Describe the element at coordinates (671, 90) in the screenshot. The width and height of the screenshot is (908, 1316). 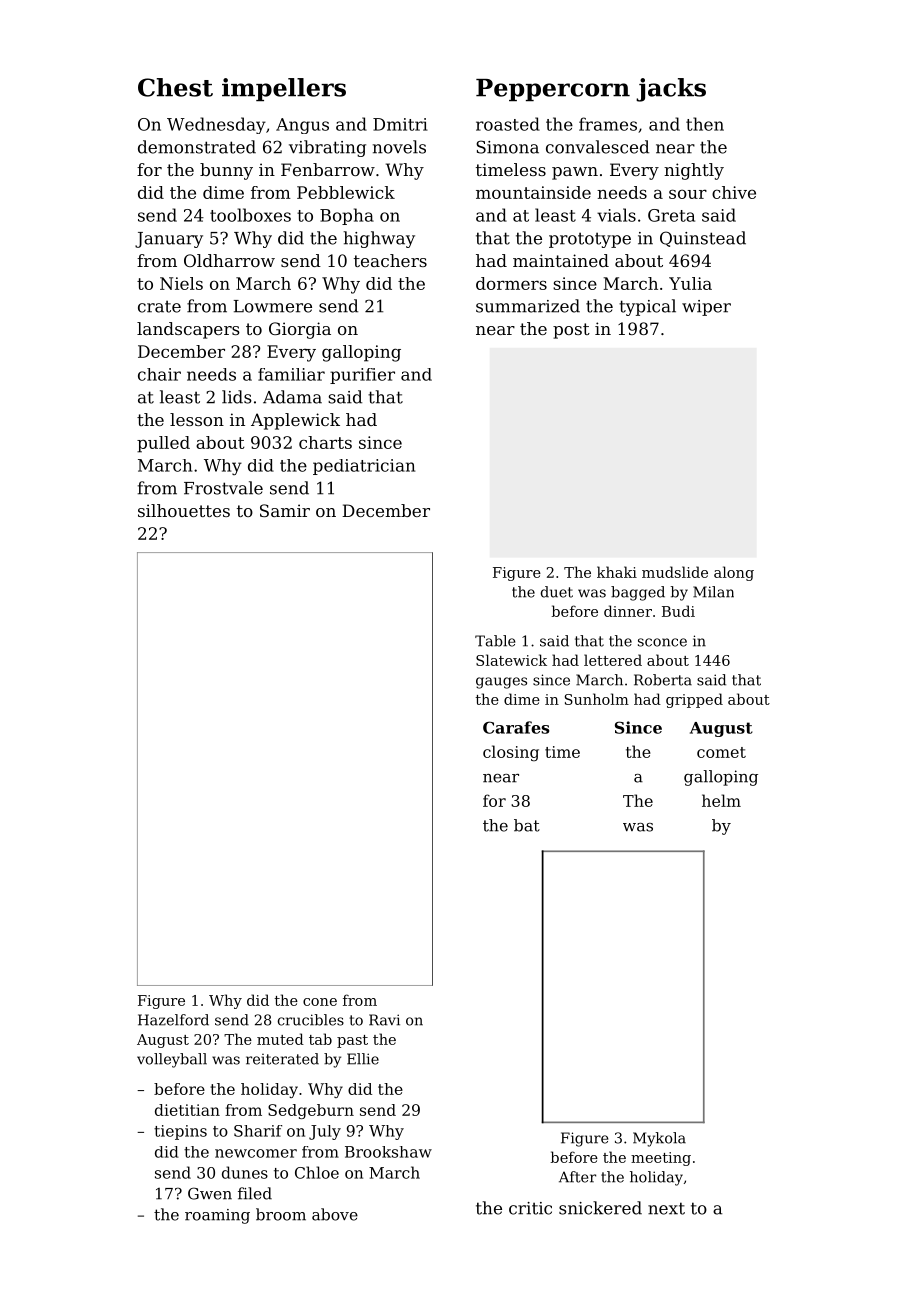
I see `jacks` at that location.
